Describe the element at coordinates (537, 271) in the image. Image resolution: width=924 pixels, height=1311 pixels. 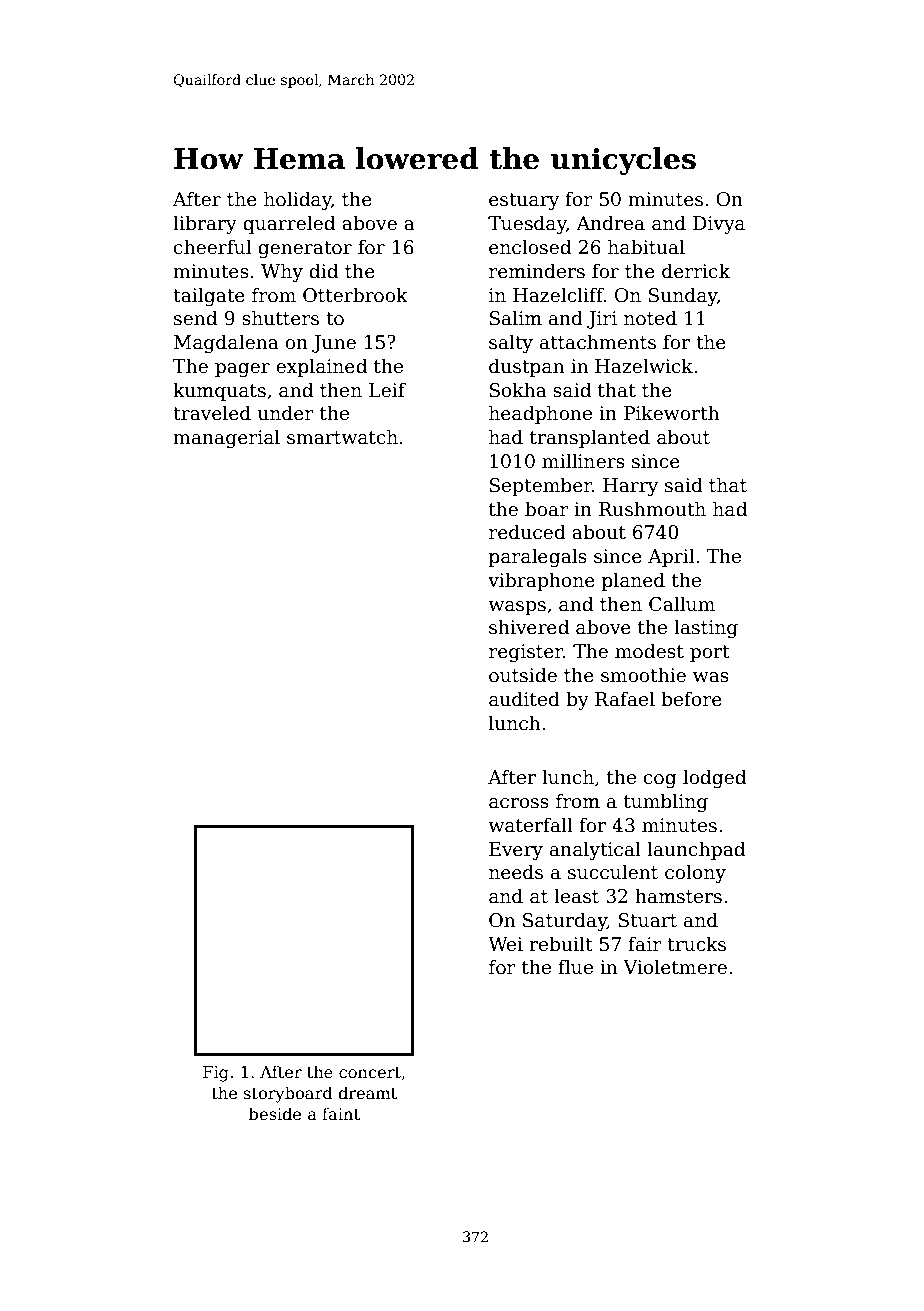
I see `reminders` at that location.
